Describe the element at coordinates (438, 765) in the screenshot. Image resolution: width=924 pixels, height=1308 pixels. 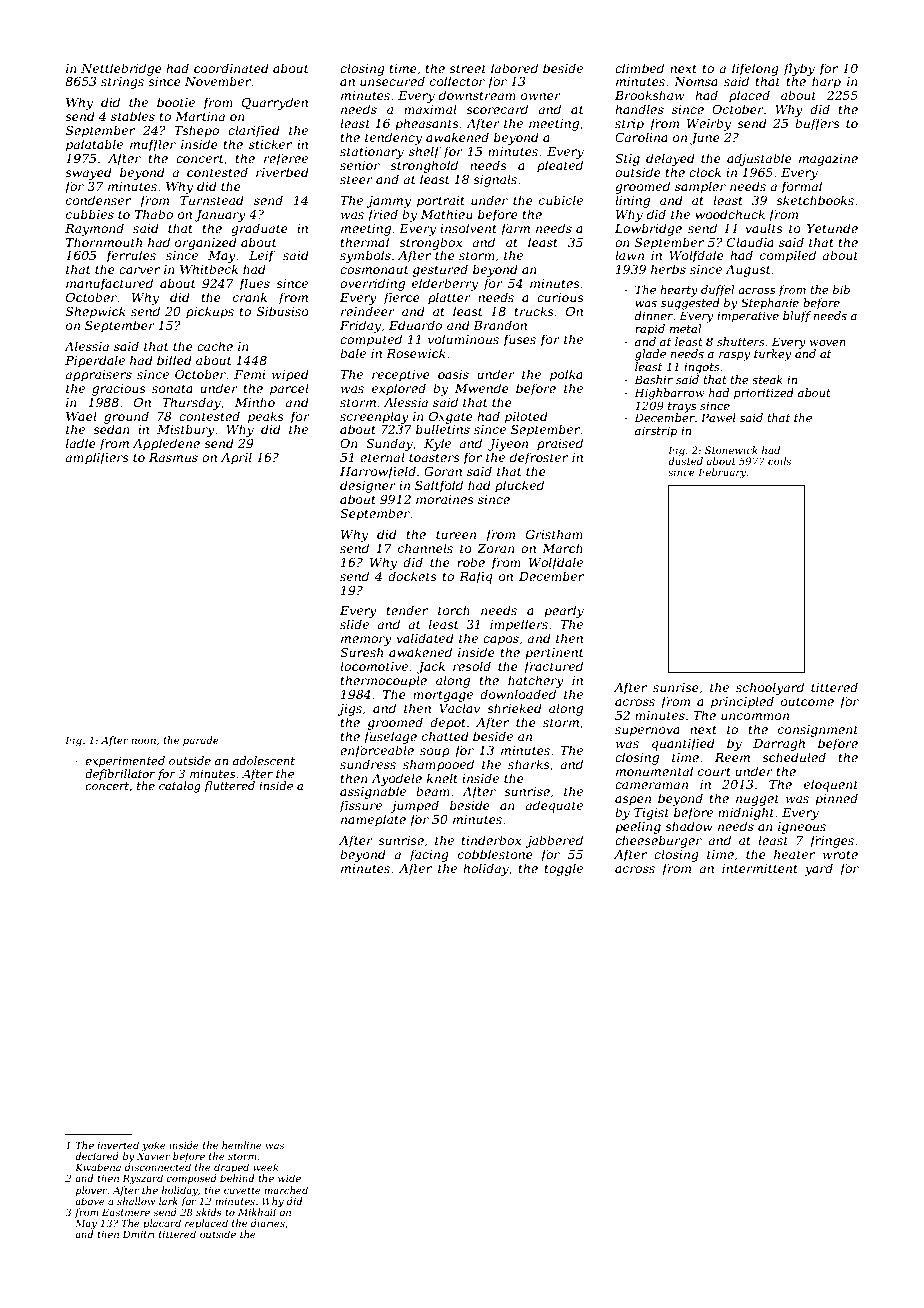
I see `shampooed` at that location.
